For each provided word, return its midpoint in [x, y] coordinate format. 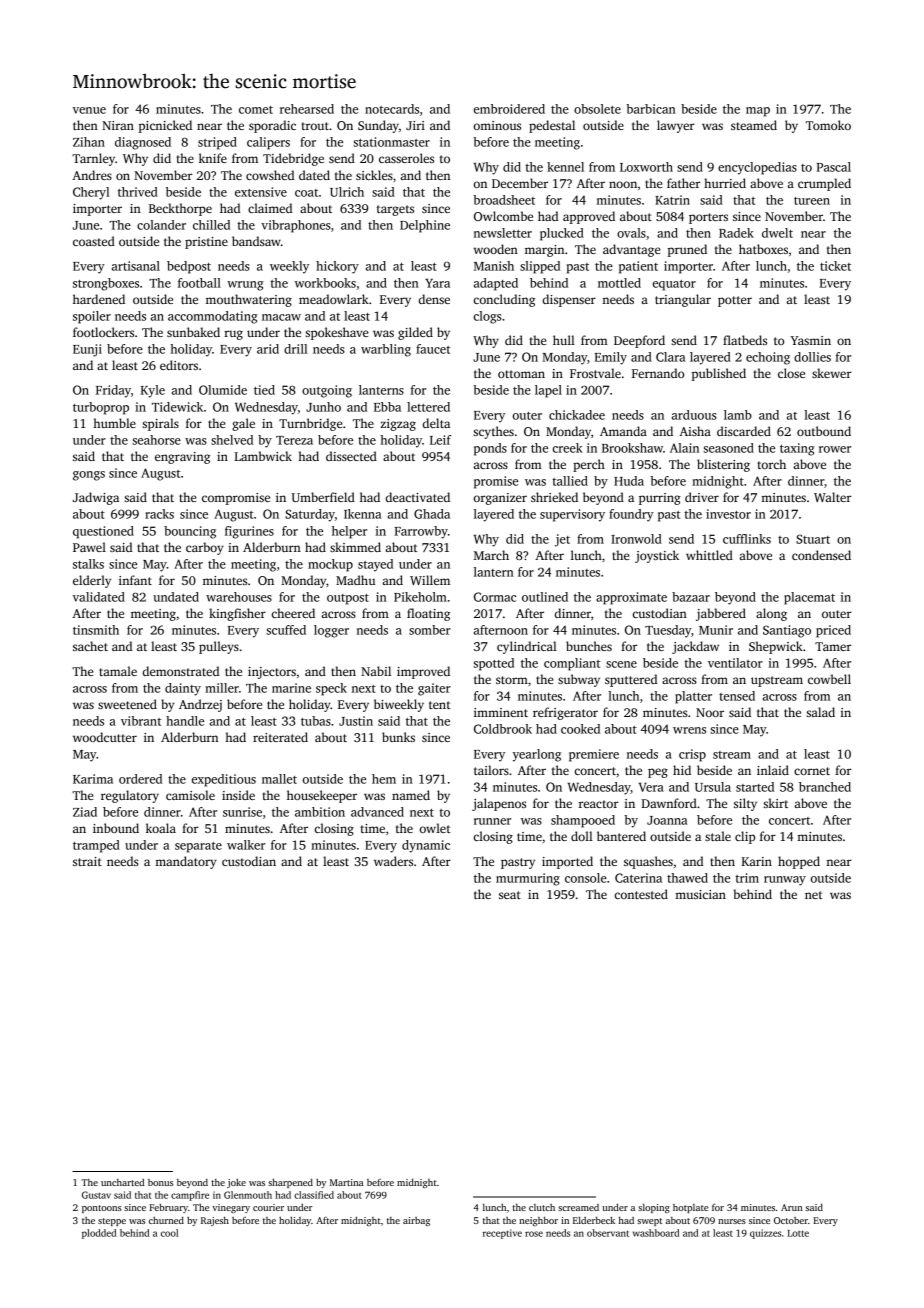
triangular [683, 300]
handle [185, 721]
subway [579, 680]
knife [213, 158]
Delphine [425, 226]
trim [747, 878]
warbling [386, 350]
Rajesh [215, 1221]
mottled [619, 283]
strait [87, 861]
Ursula [713, 787]
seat [510, 895]
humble [114, 423]
